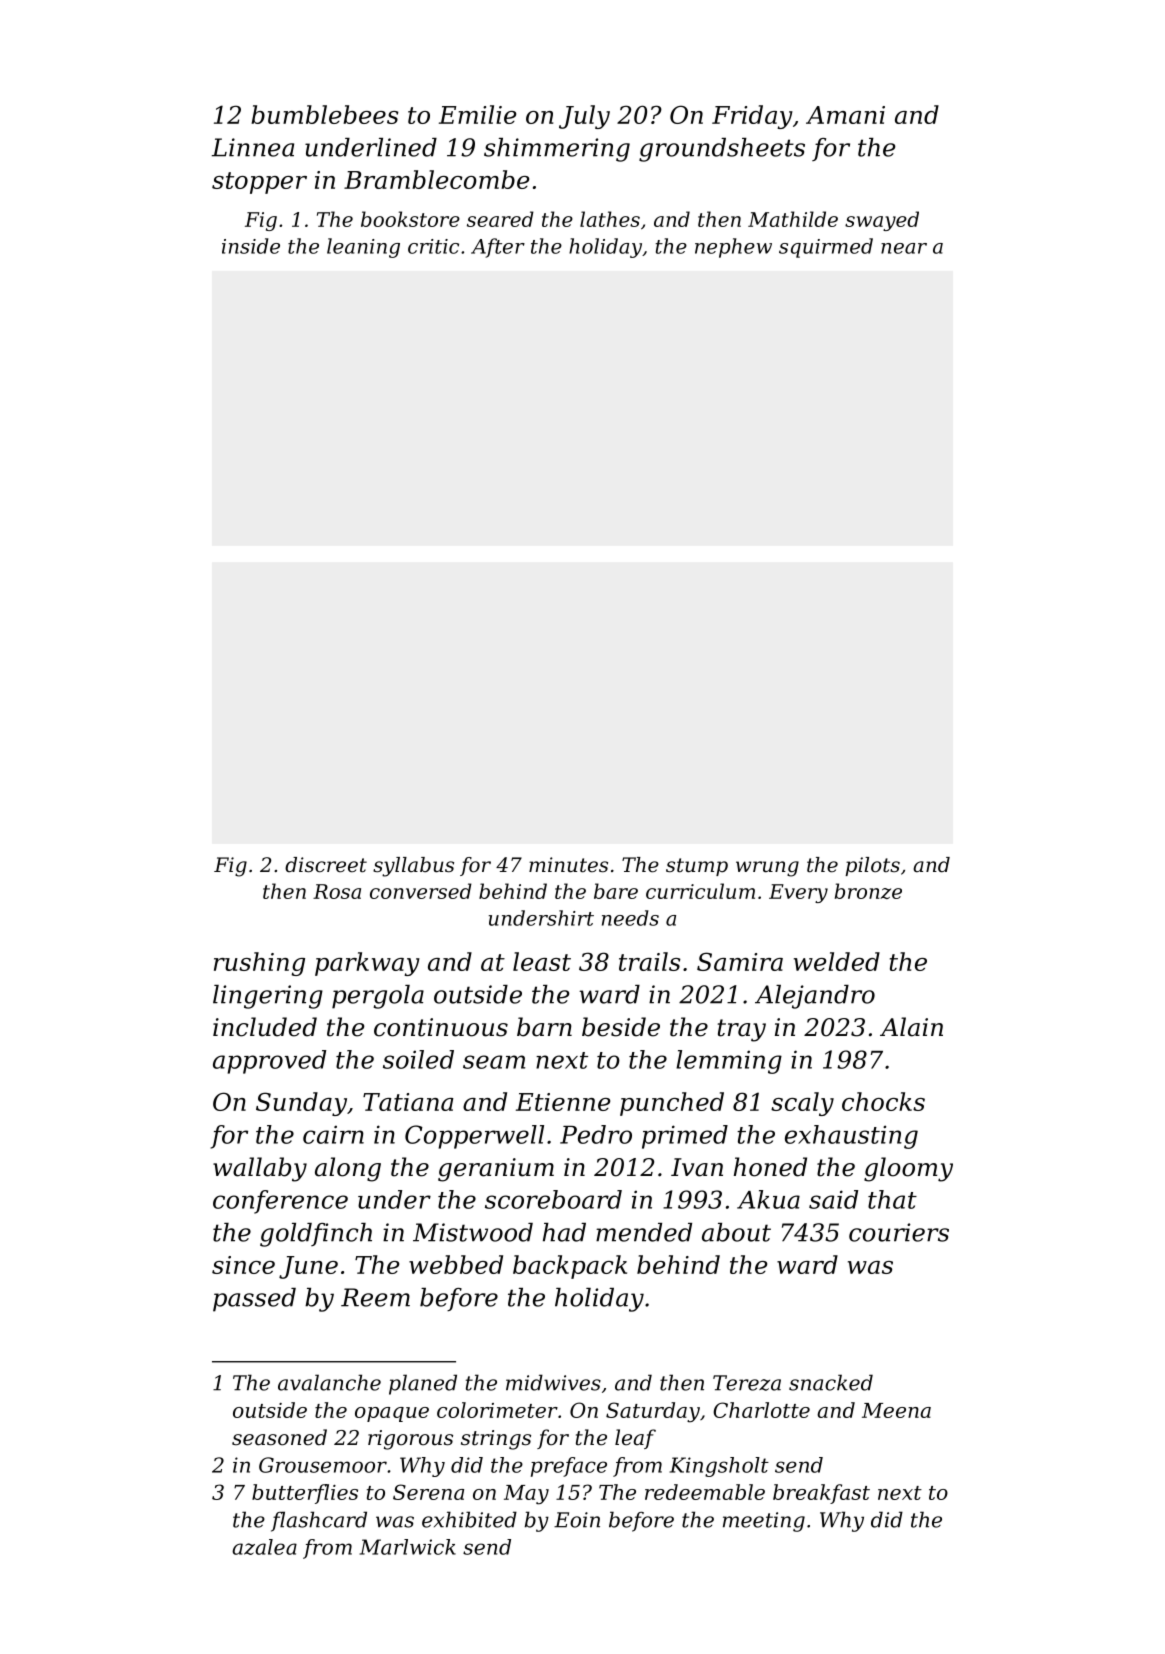  I want to click on azalea, so click(264, 1547).
